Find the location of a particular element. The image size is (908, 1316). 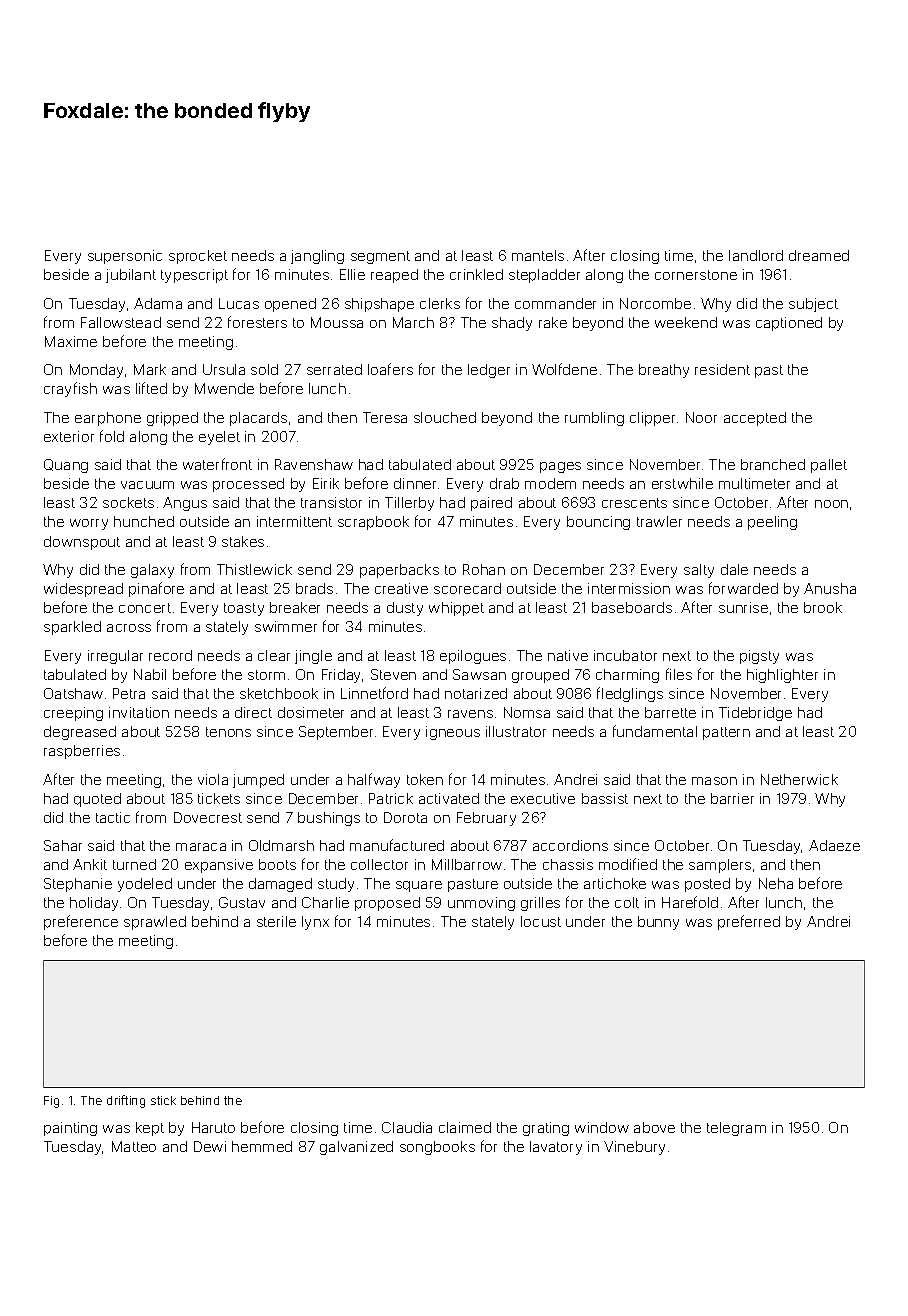

Claudia is located at coordinates (407, 1127).
